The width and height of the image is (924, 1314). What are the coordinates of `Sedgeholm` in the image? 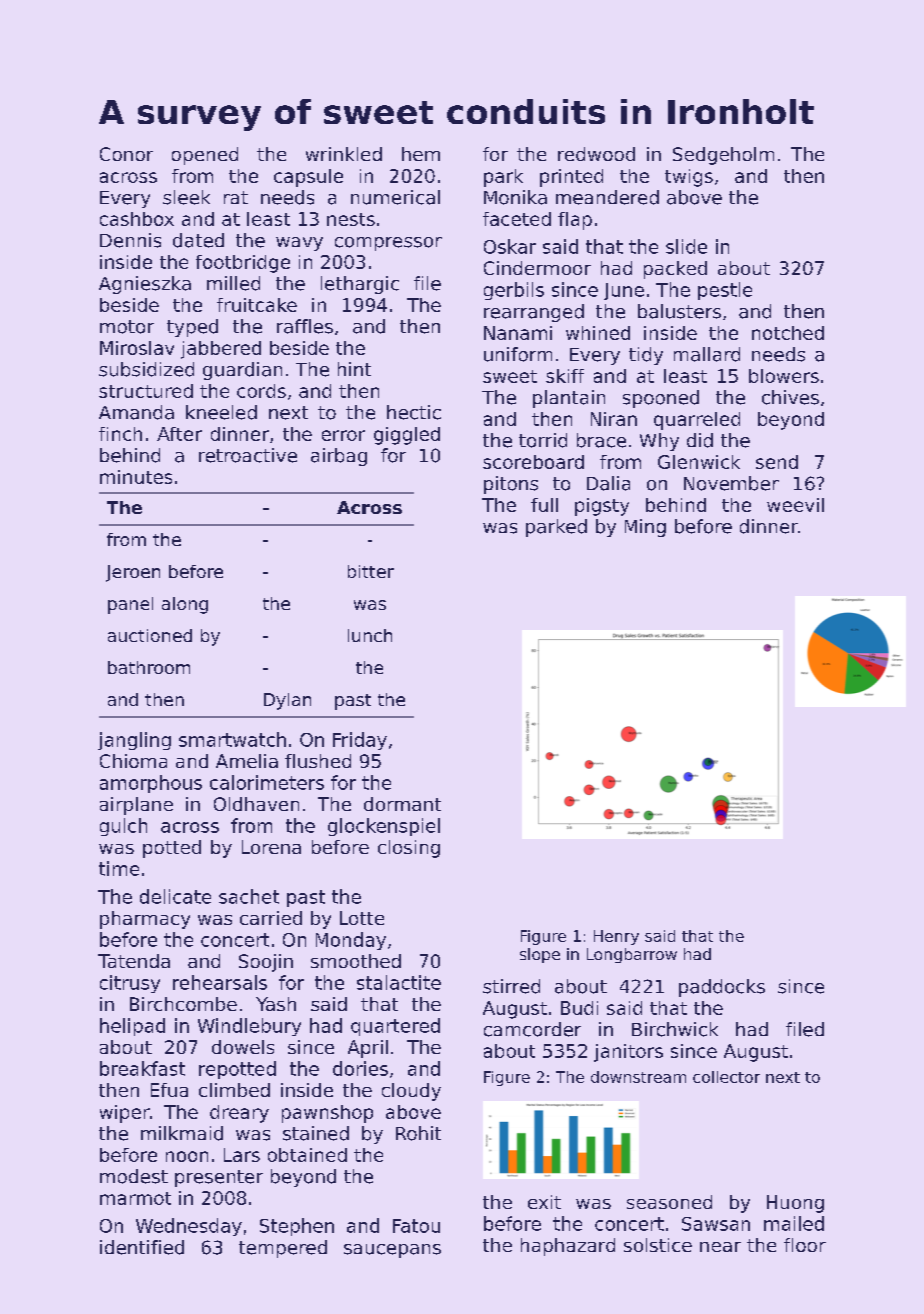 It's located at (723, 156).
